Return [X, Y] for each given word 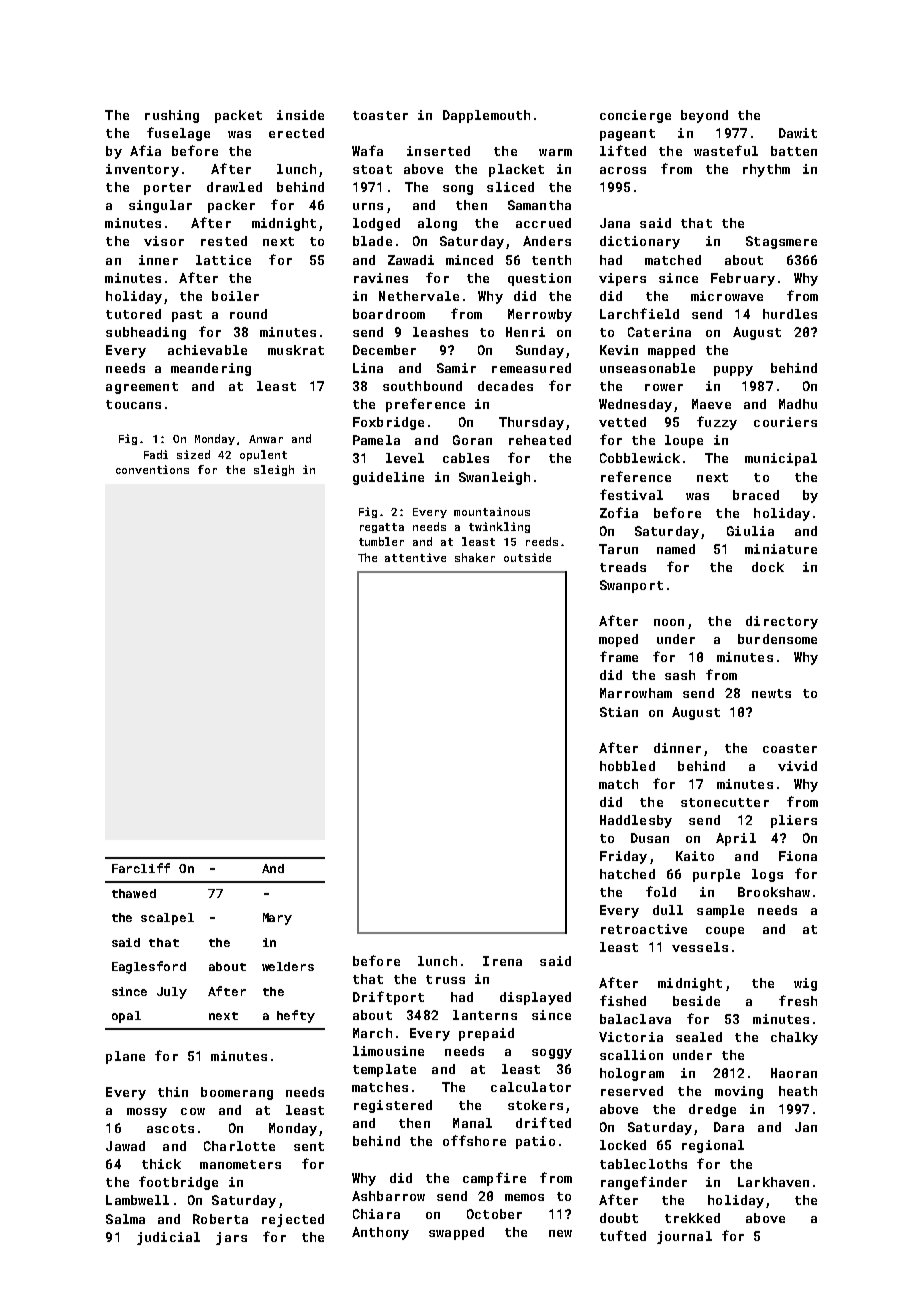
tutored [133, 314]
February [743, 279]
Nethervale [419, 296]
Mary [277, 919]
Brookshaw [774, 892]
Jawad [125, 1146]
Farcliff [141, 868]
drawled [234, 187]
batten [794, 151]
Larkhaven [773, 1182]
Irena [502, 961]
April [736, 839]
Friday [623, 857]
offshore [474, 1140]
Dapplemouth [486, 116]
